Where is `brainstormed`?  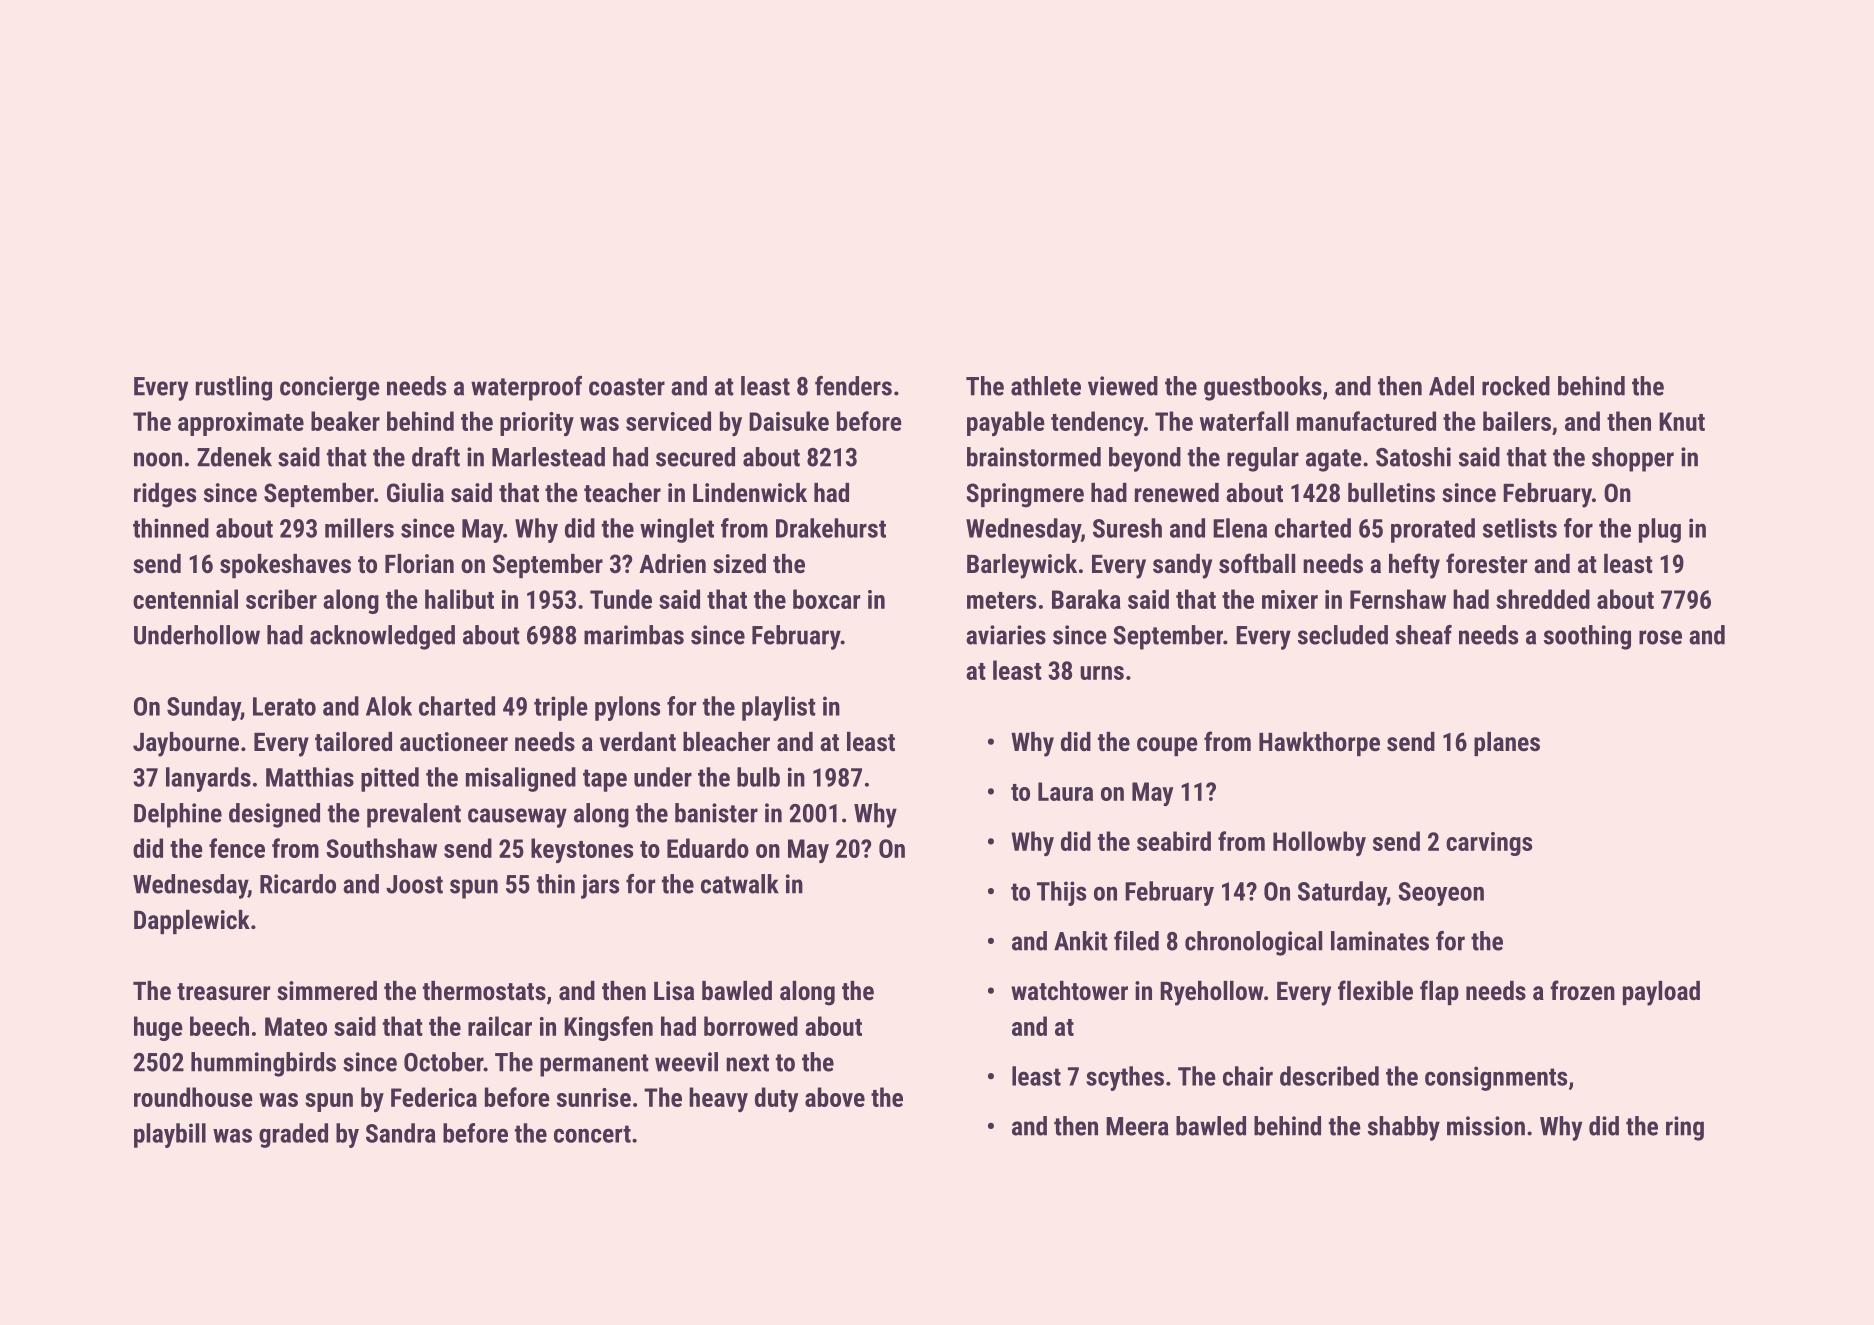
brainstormed is located at coordinates (1034, 457).
